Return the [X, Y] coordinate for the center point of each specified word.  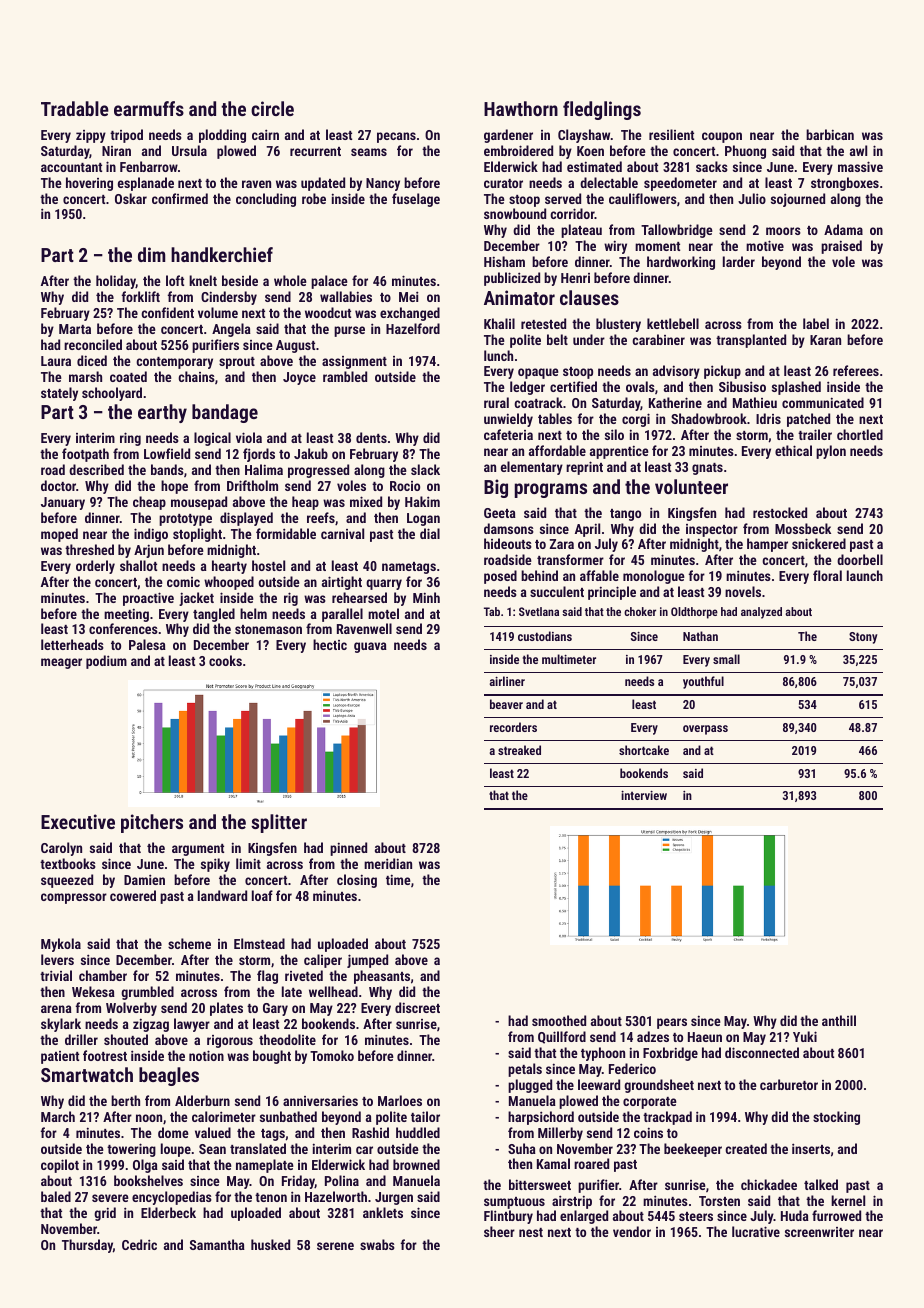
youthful [703, 682]
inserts [811, 1148]
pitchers [152, 823]
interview [644, 795]
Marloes [400, 1100]
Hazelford [413, 328]
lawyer [192, 1025]
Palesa [147, 644]
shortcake [644, 750]
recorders [513, 727]
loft [175, 280]
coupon [722, 137]
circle [272, 108]
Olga [145, 1166]
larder [739, 261]
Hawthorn [521, 108]
